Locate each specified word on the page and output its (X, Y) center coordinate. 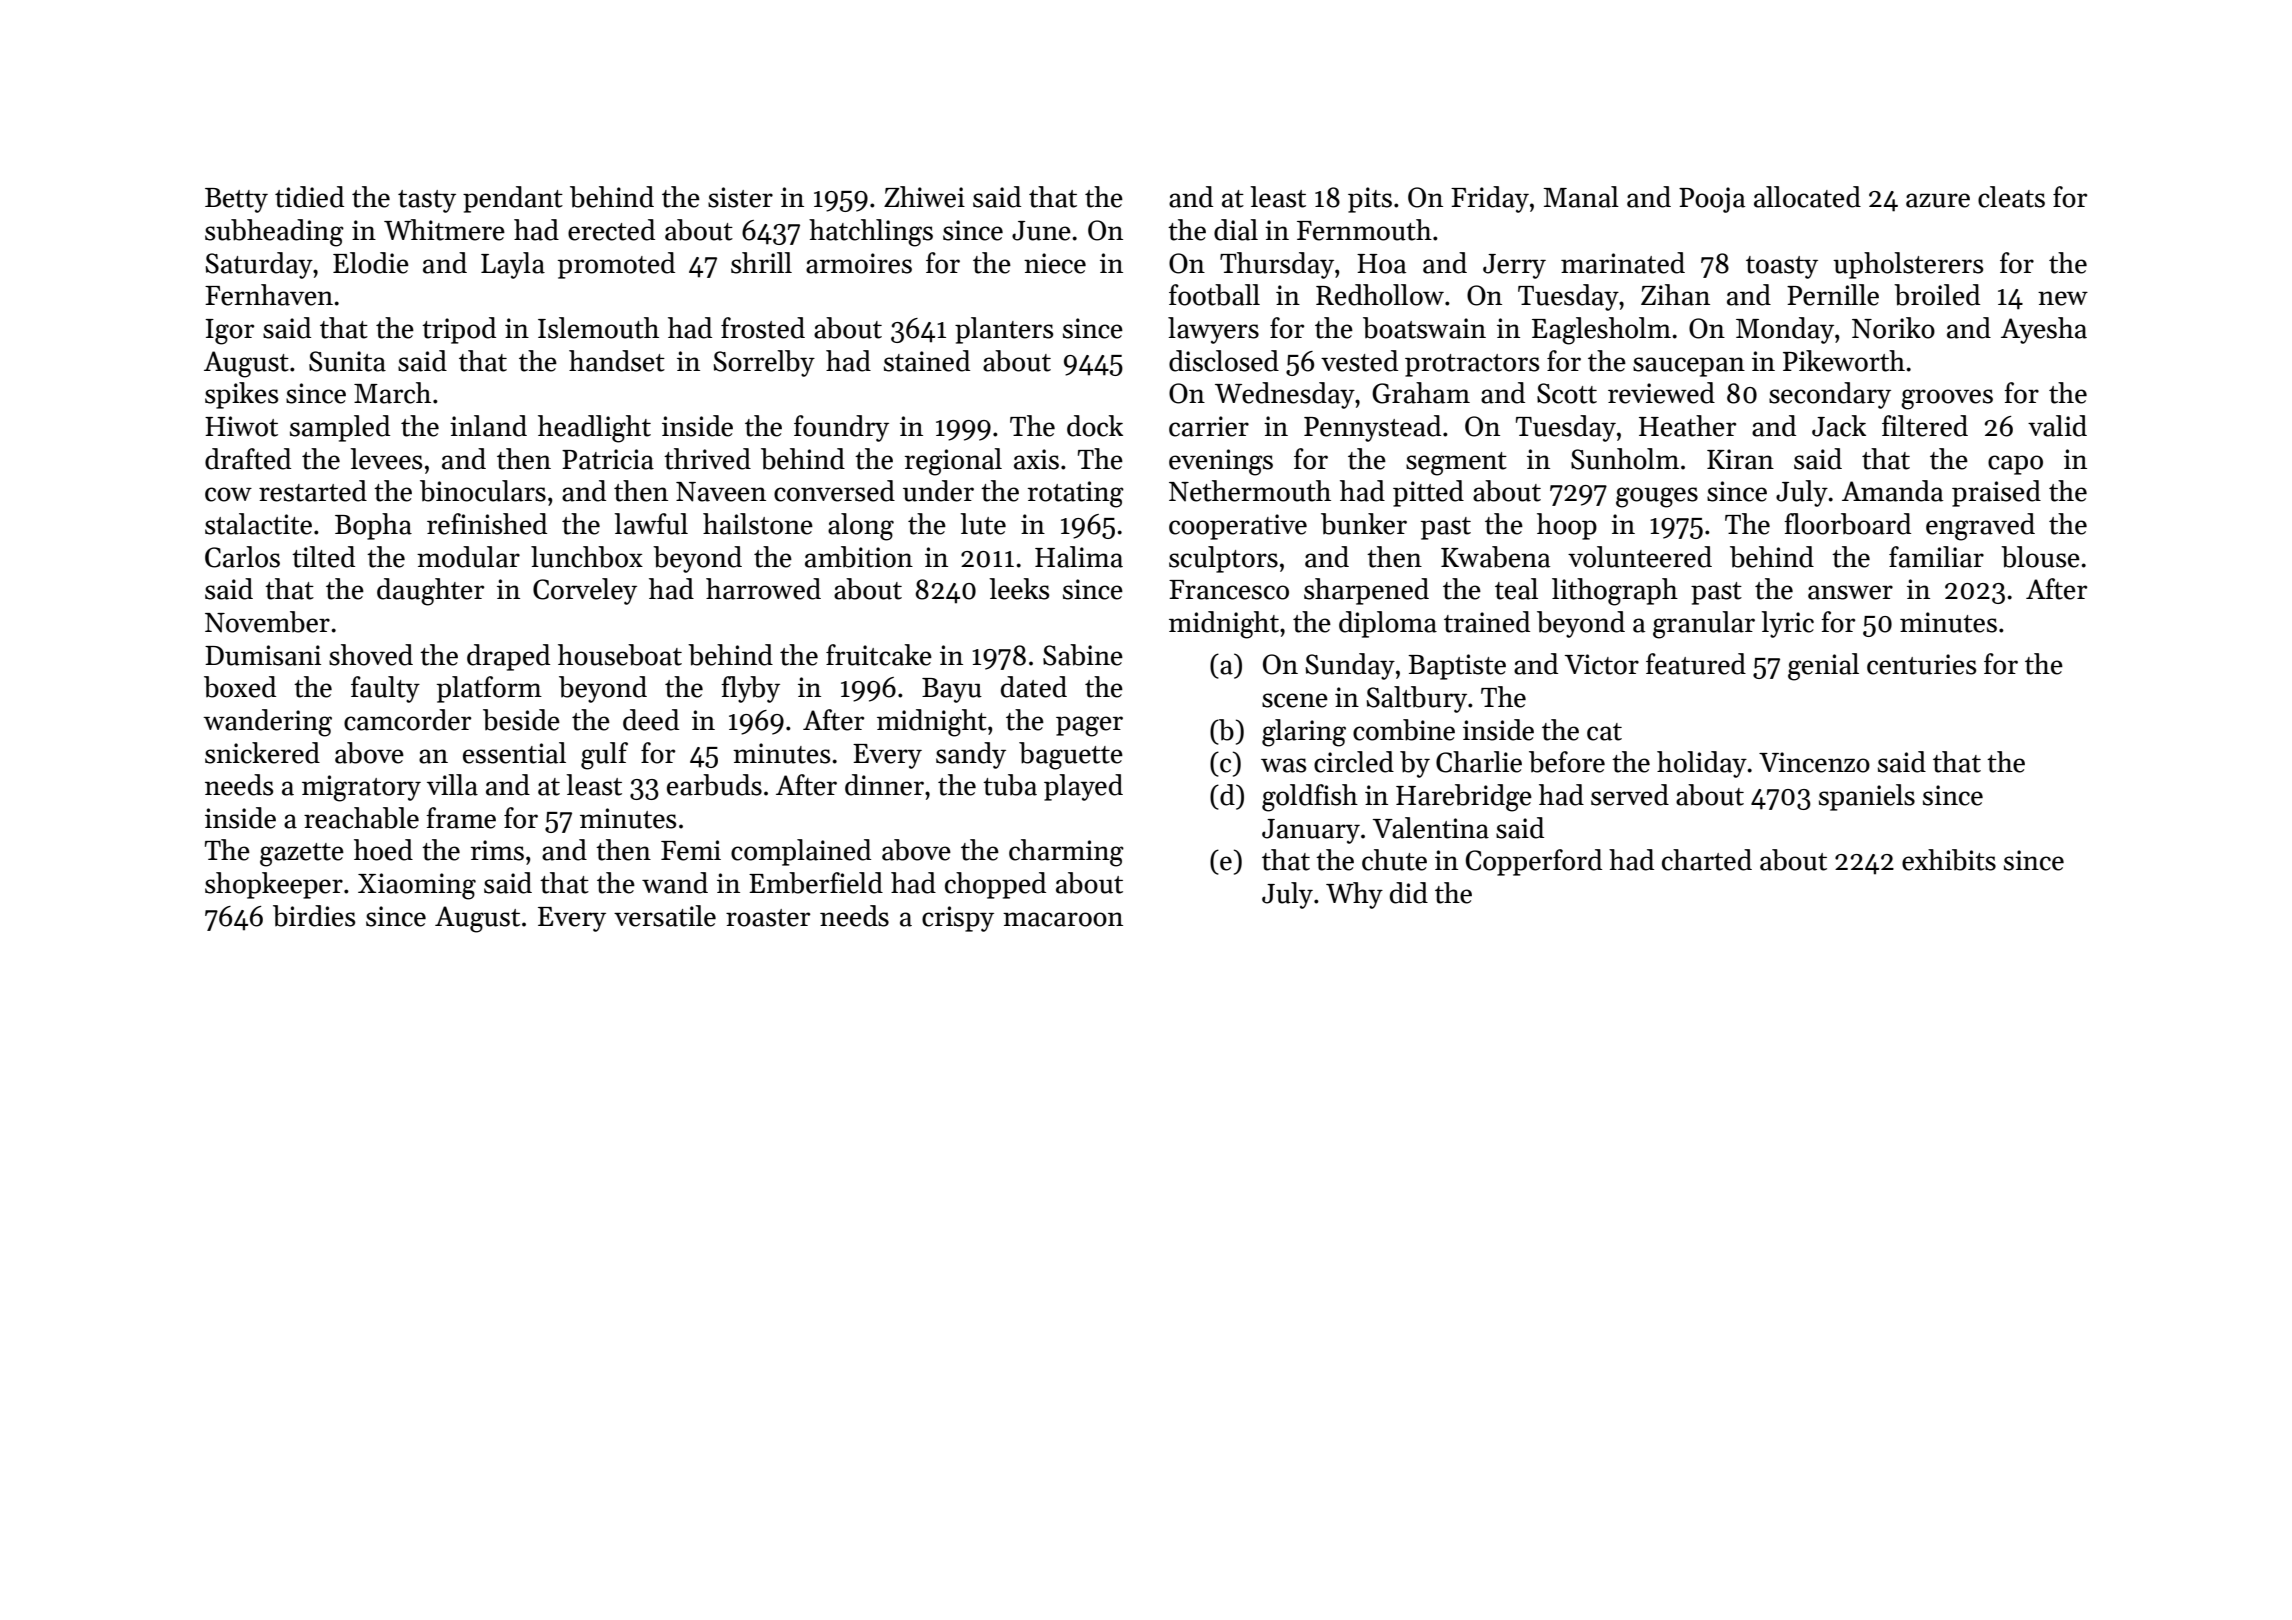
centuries (1921, 664)
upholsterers (1908, 265)
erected (611, 230)
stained (927, 361)
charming (1066, 853)
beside (521, 720)
